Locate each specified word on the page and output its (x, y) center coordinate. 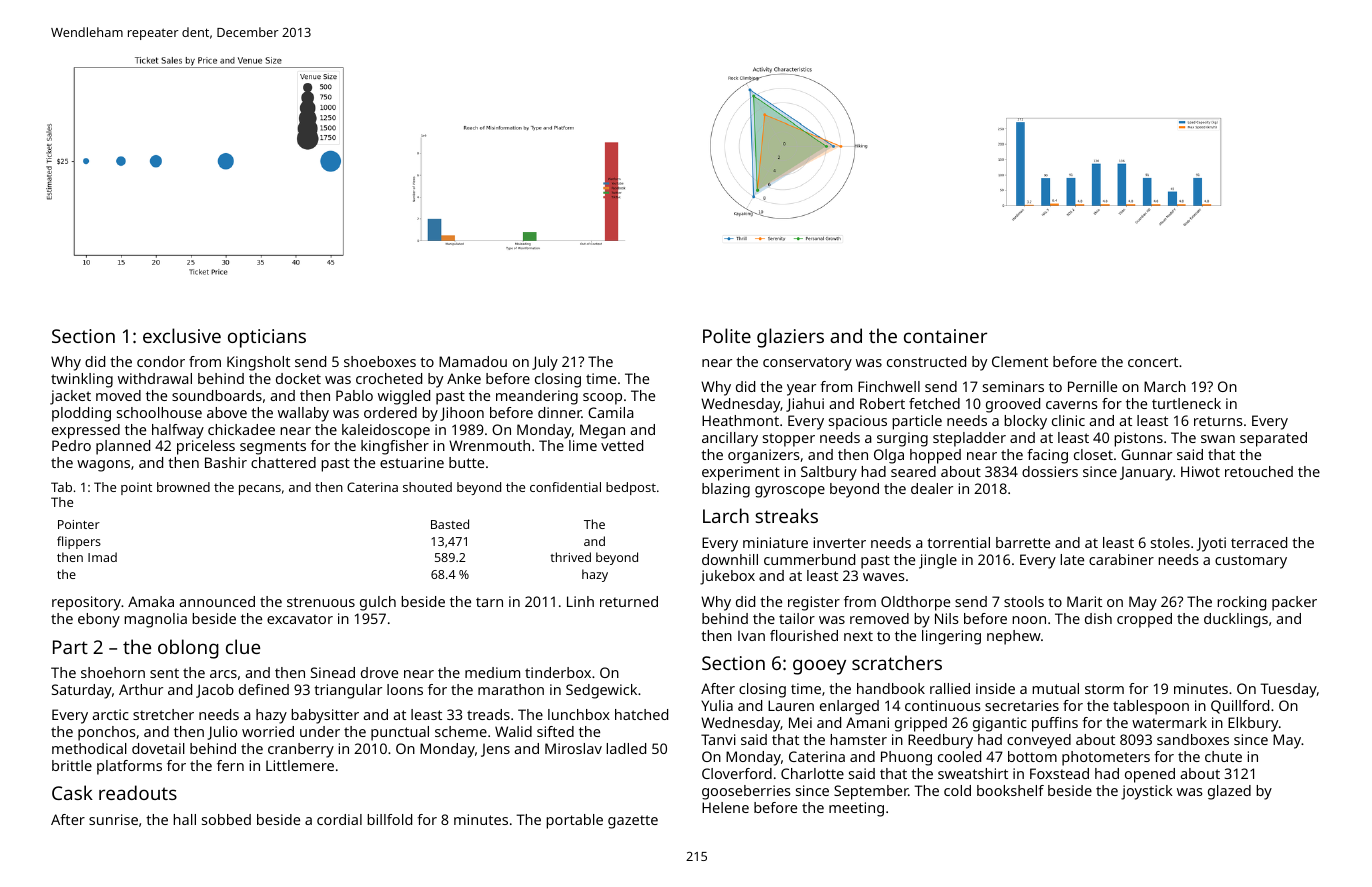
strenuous (321, 602)
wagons (103, 466)
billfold (389, 819)
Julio (222, 733)
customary (1251, 562)
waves (884, 577)
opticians (267, 338)
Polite (727, 335)
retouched (1259, 471)
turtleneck (1186, 403)
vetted (622, 445)
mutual (1055, 688)
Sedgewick (601, 691)
